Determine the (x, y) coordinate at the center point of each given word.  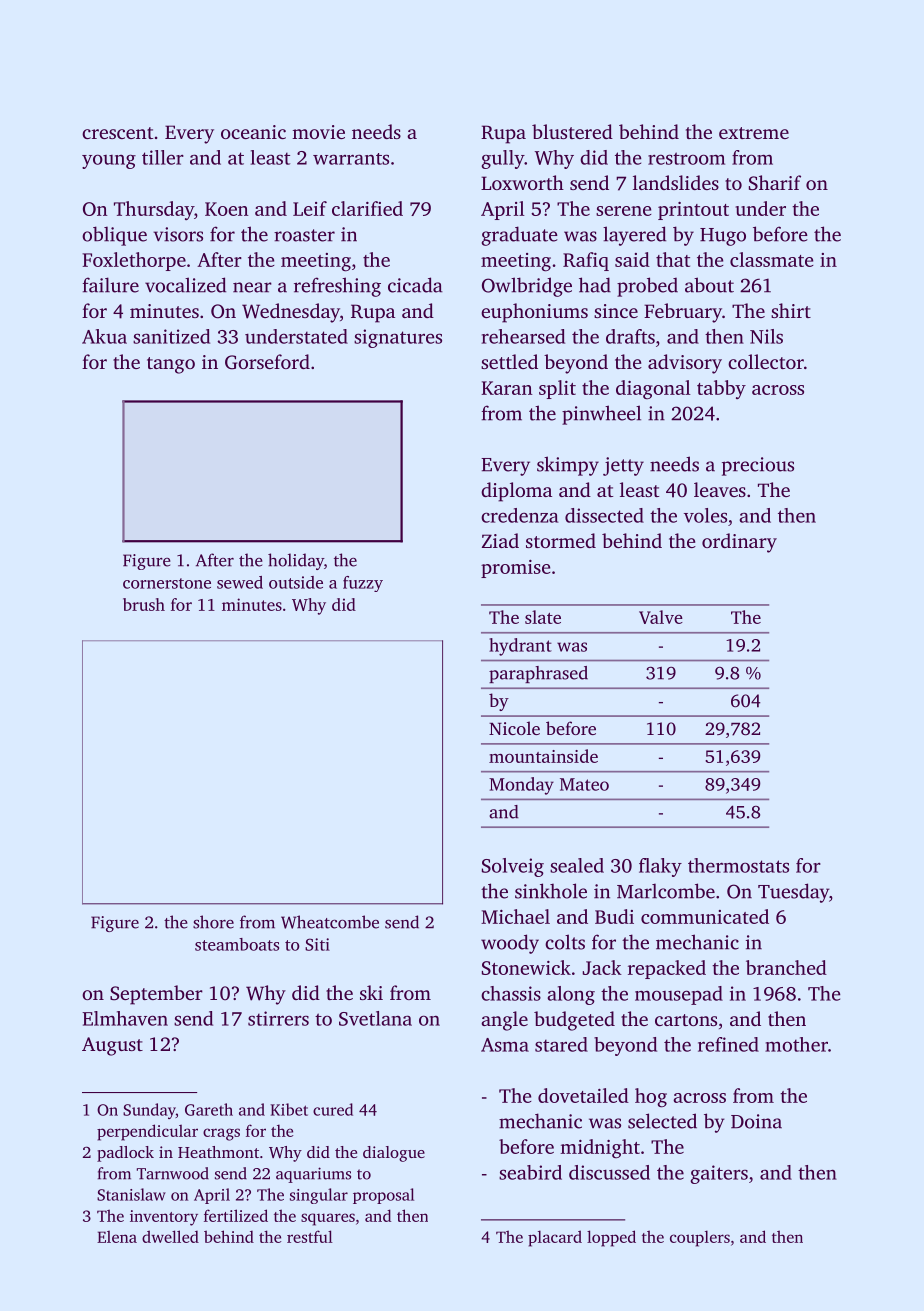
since (616, 311)
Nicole (514, 728)
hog (651, 1098)
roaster (304, 235)
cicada (415, 285)
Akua (104, 336)
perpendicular (147, 1132)
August (112, 1046)
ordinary (739, 543)
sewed (240, 582)
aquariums (313, 1175)
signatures (398, 338)
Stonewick (526, 967)
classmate (771, 259)
